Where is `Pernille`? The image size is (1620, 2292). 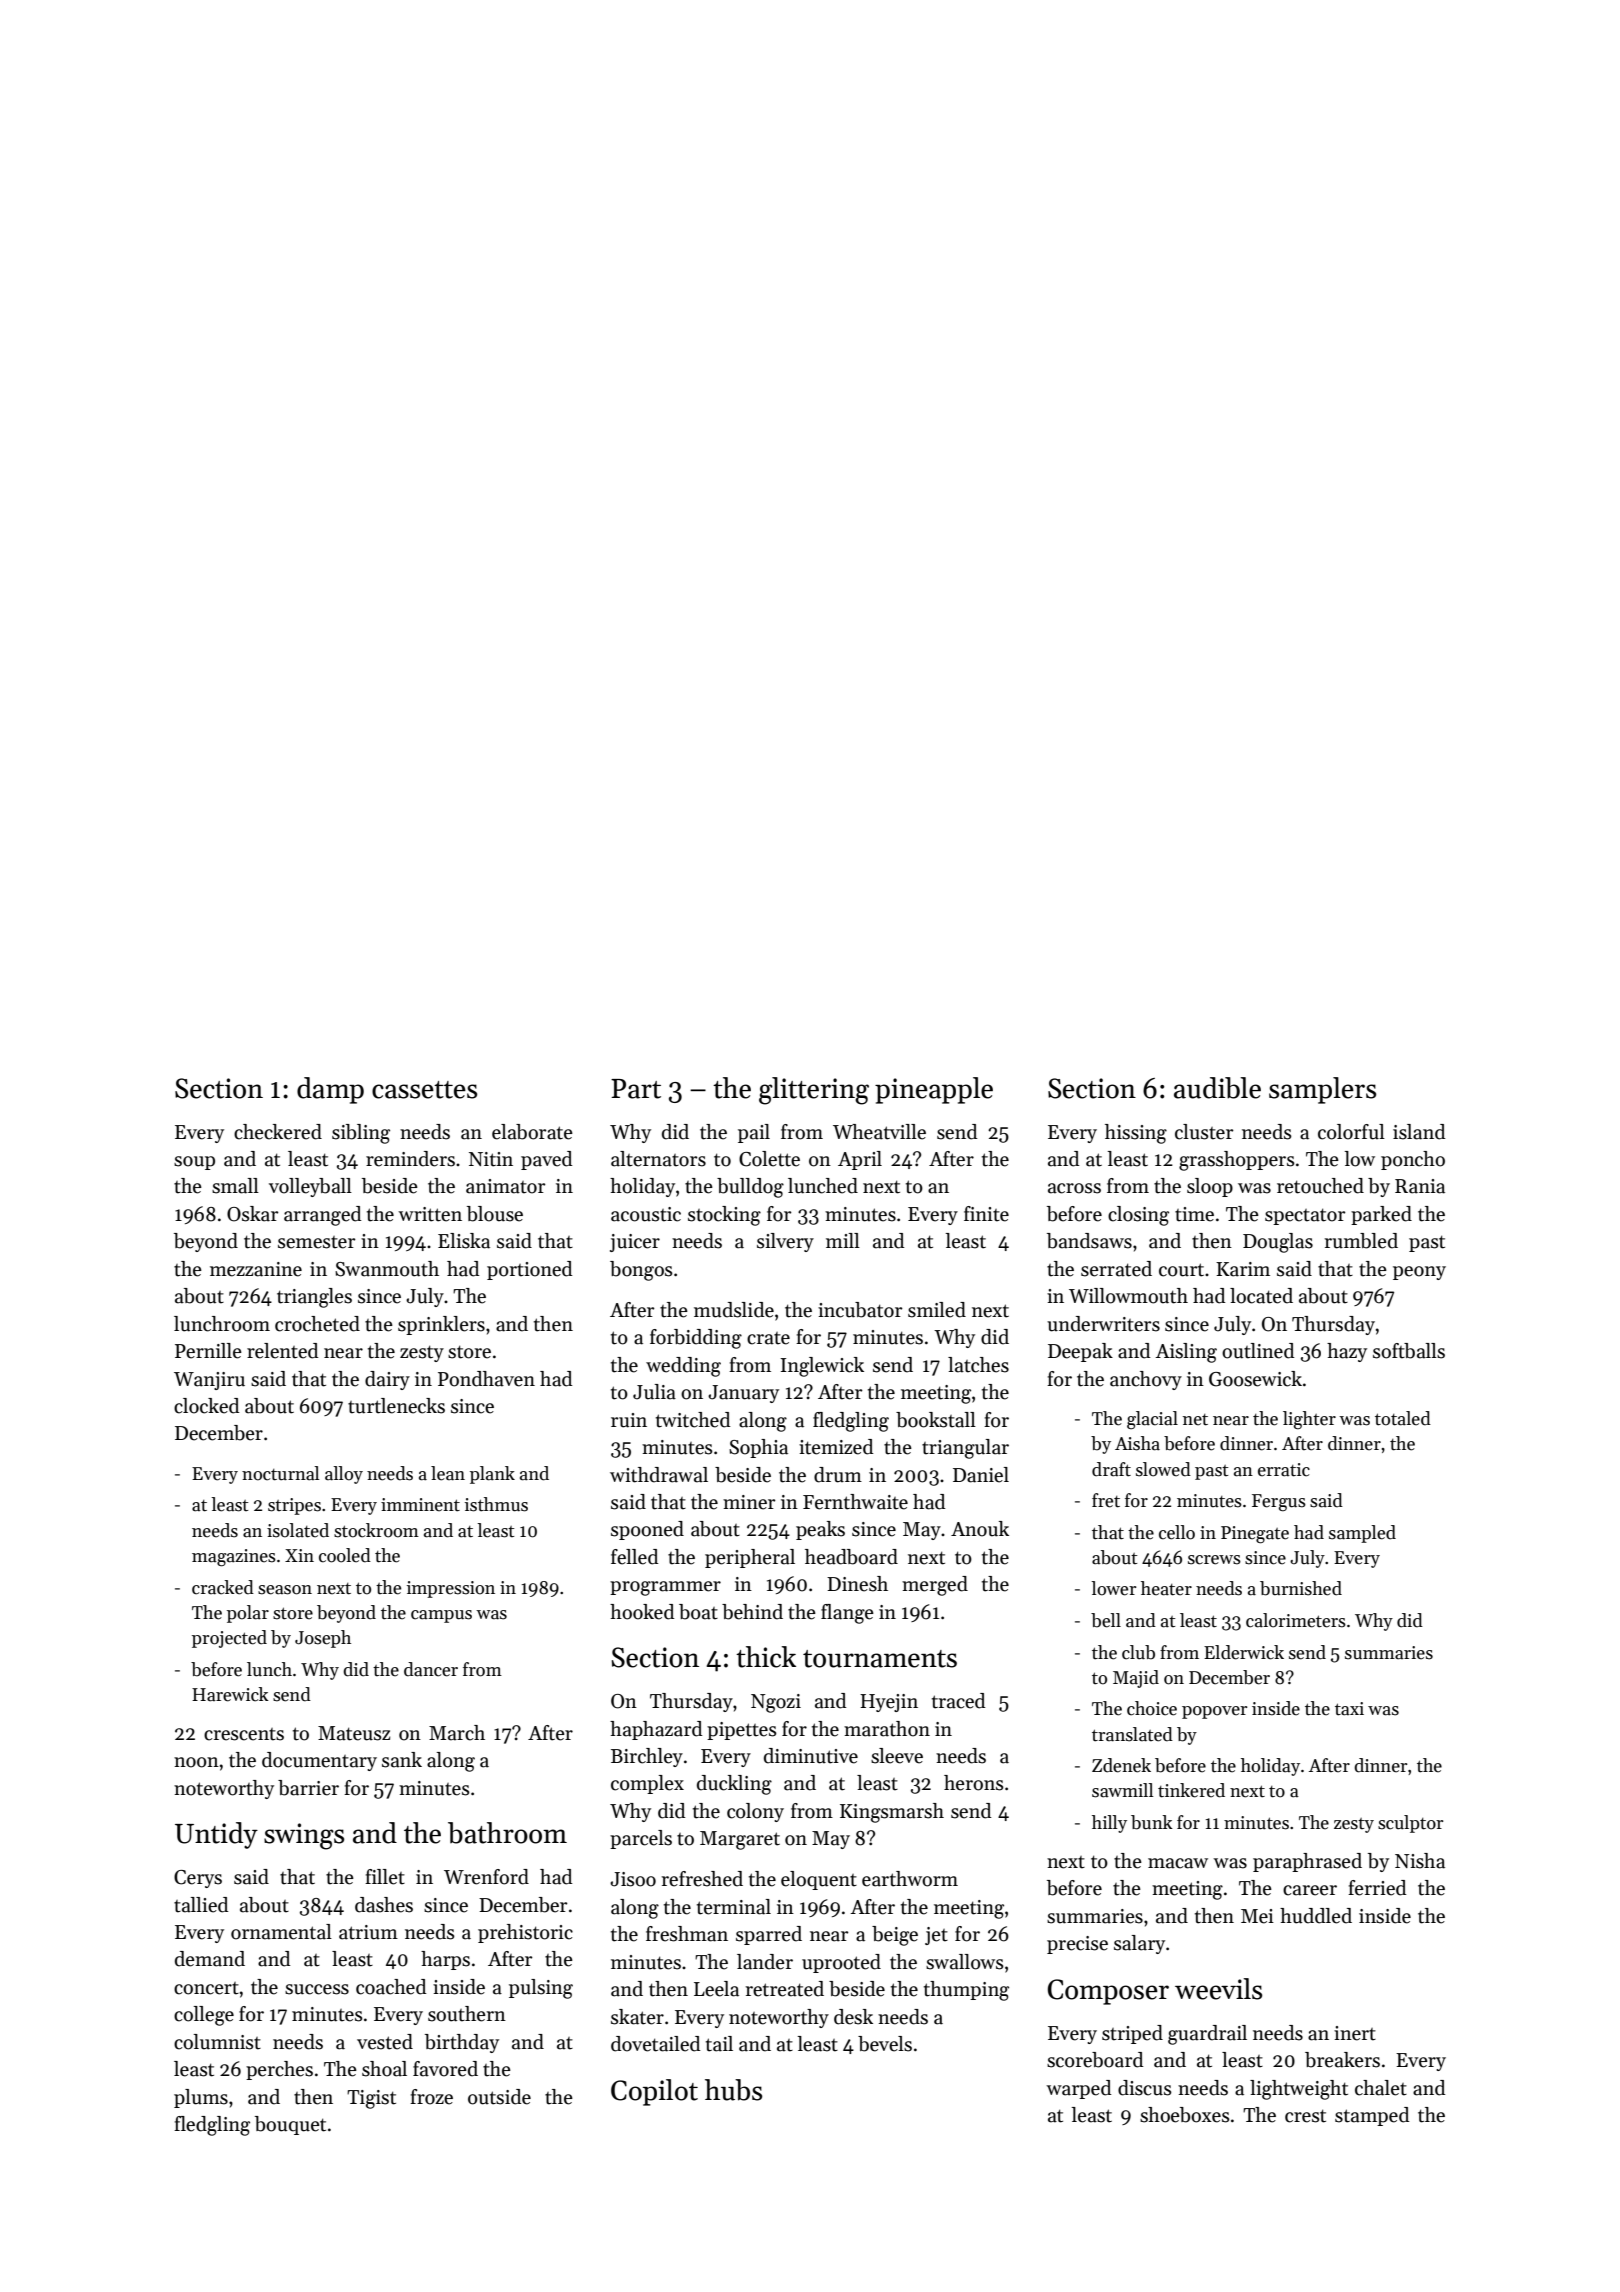 Pernille is located at coordinates (208, 1351).
